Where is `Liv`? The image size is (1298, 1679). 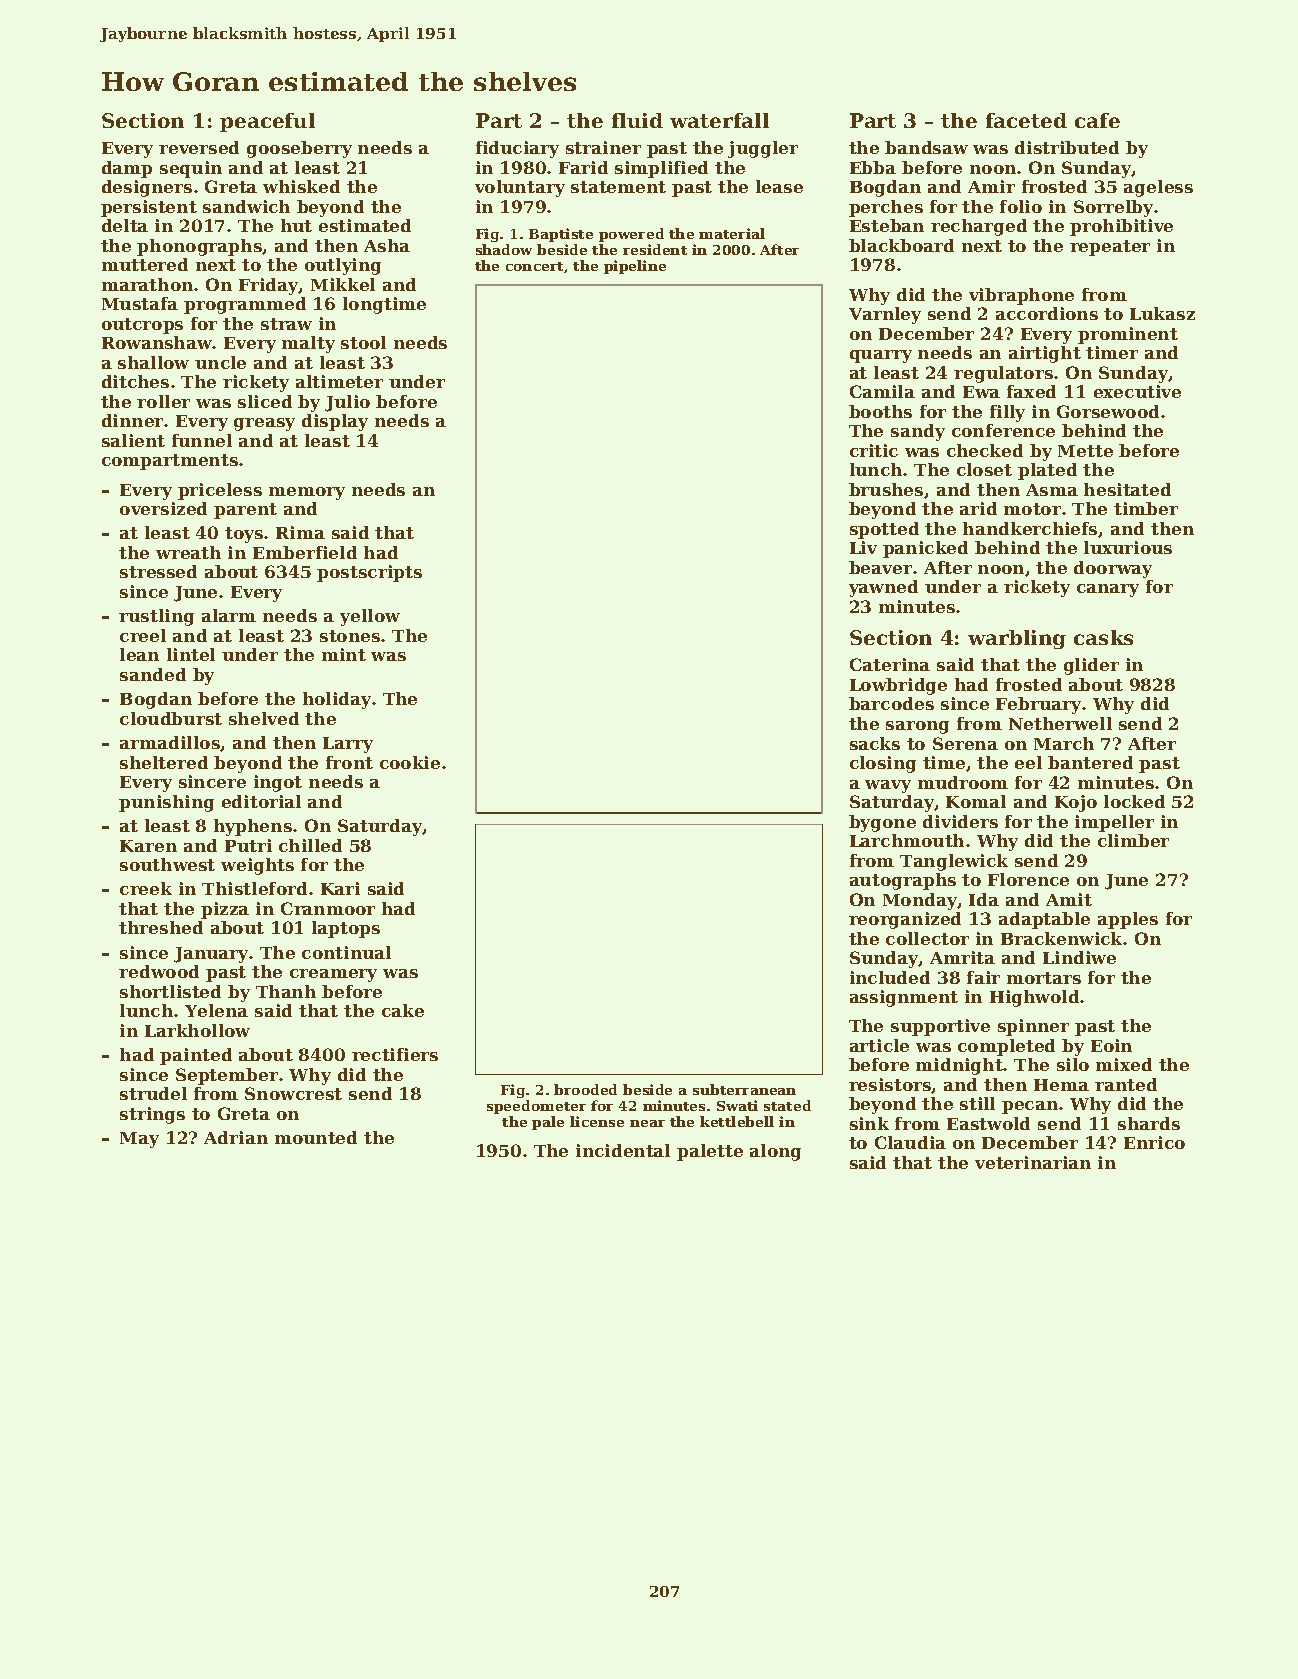
Liv is located at coordinates (863, 547).
